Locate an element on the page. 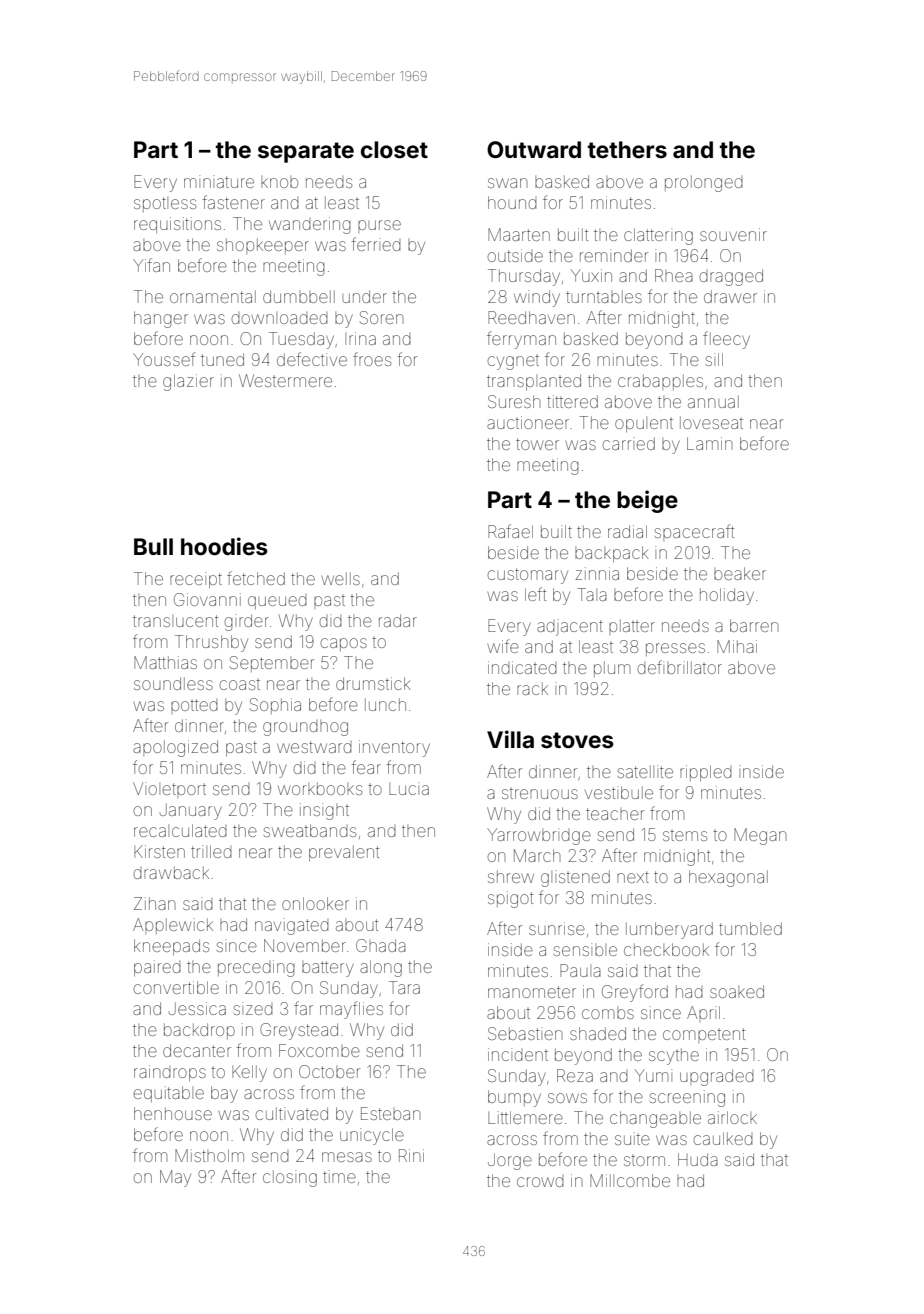  prolonged is located at coordinates (704, 183).
